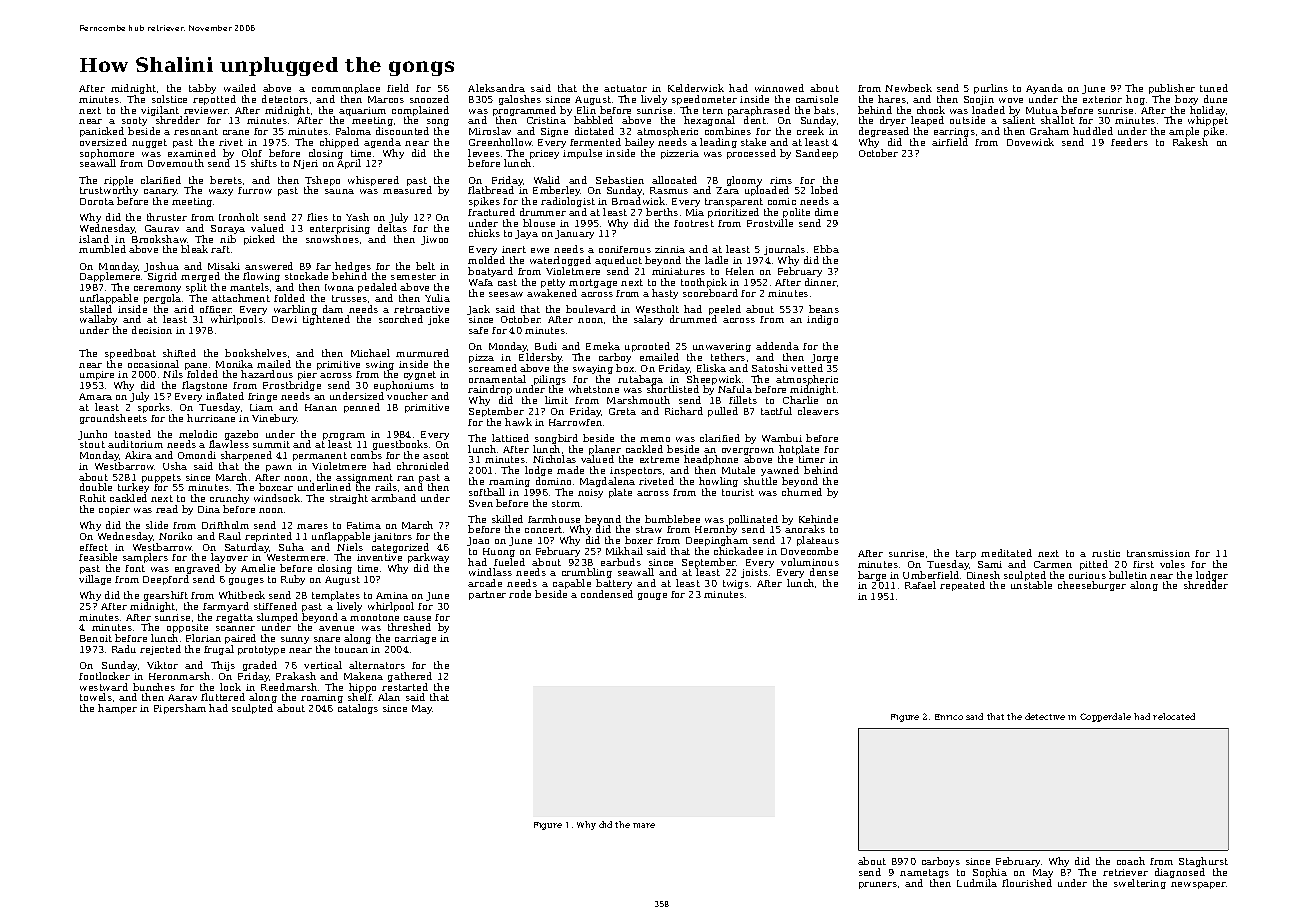 The height and width of the screenshot is (924, 1308). I want to click on hawk, so click(518, 422).
